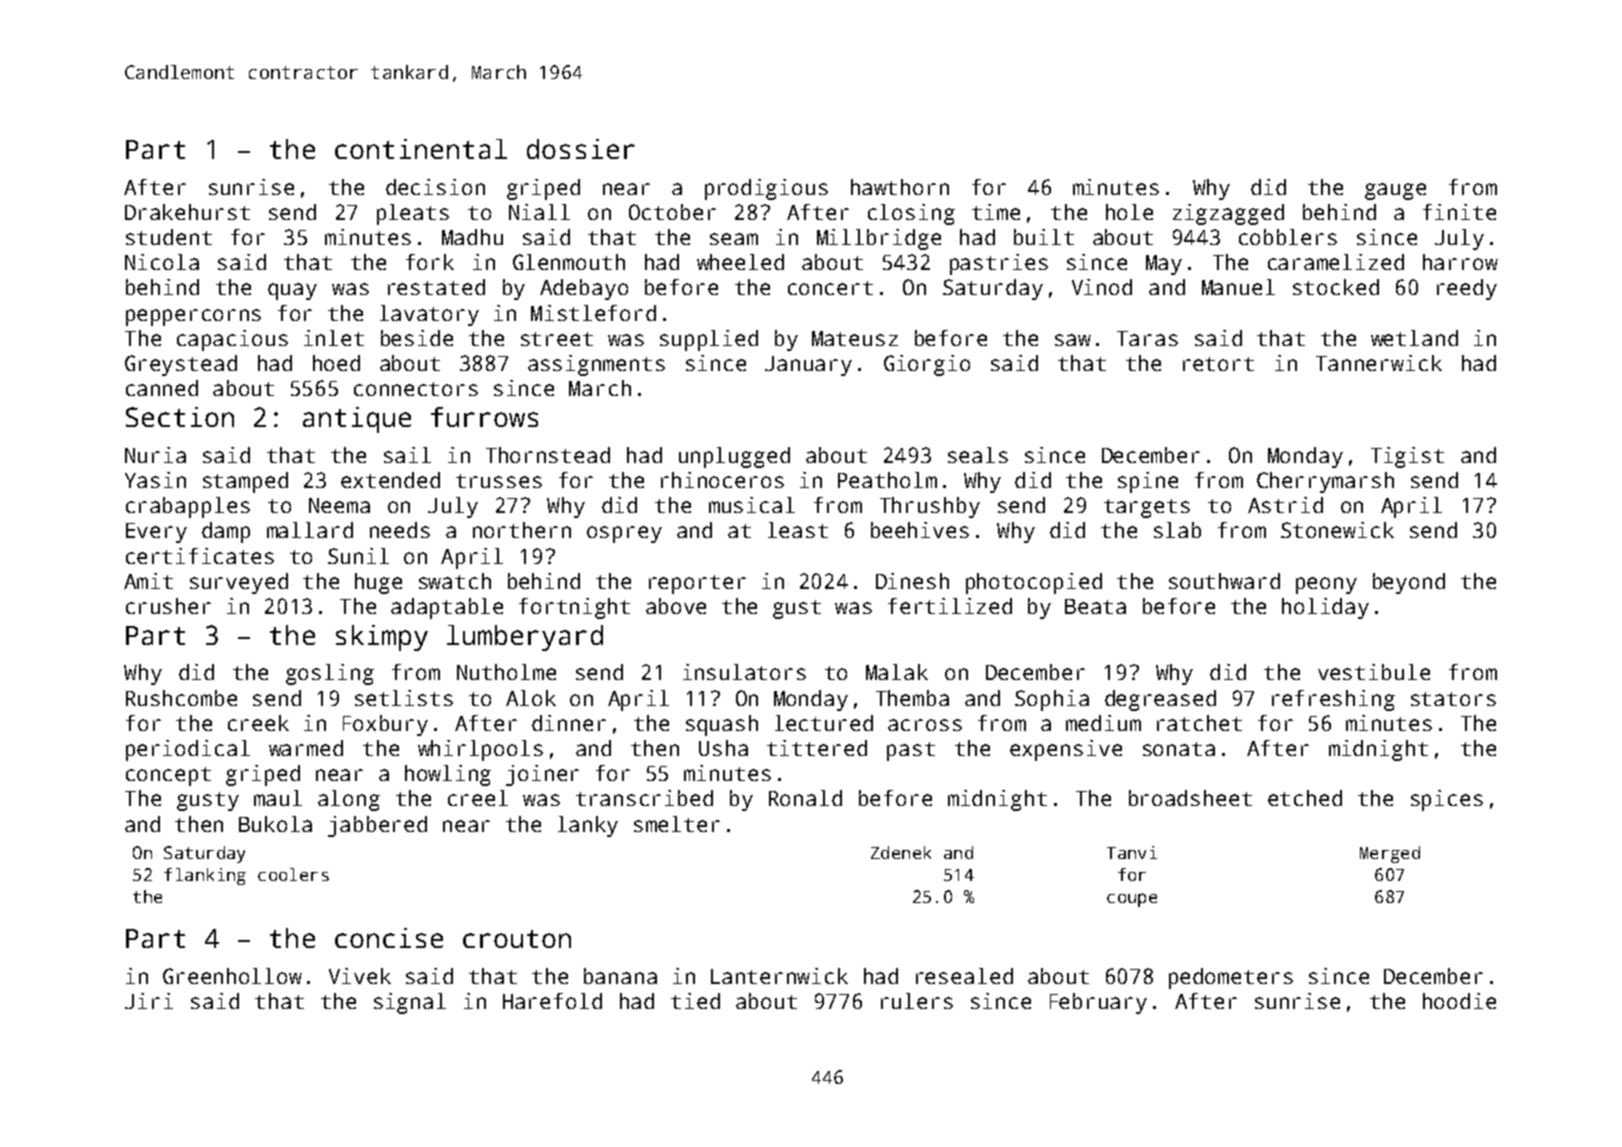 This document has height=1147, width=1622. Describe the element at coordinates (155, 455) in the document. I see `Nuria` at that location.
